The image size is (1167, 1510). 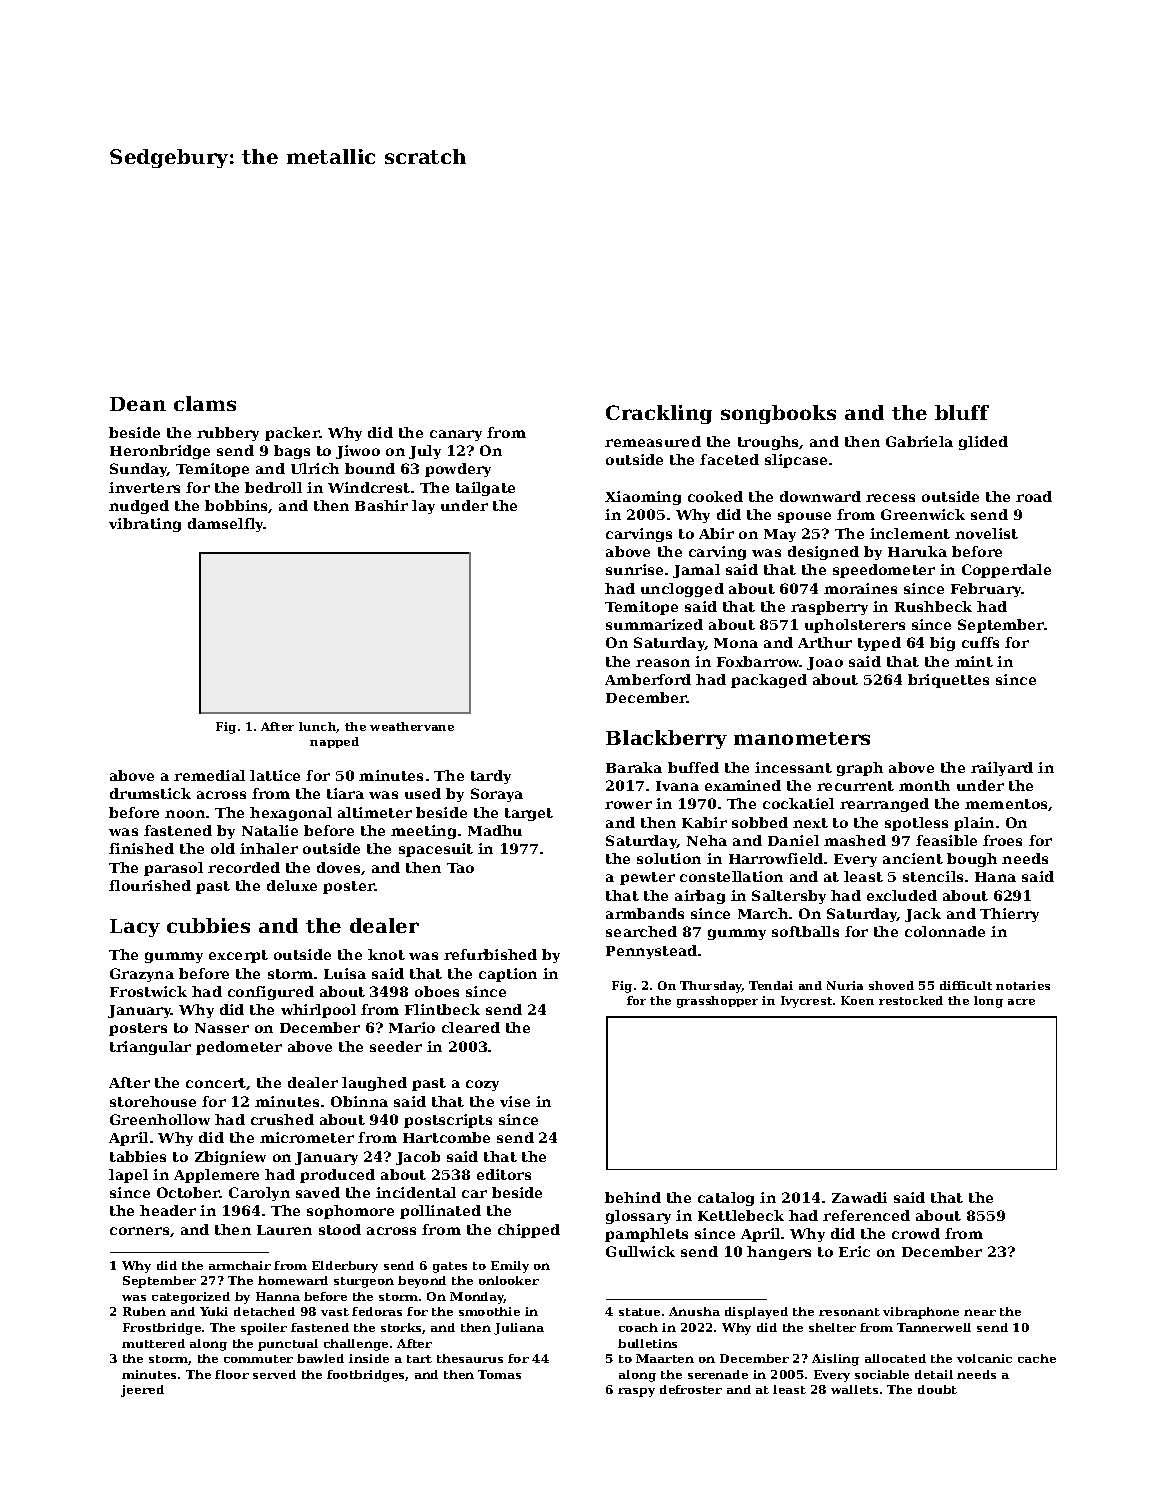 What do you see at coordinates (948, 681) in the image?
I see `briquettes` at bounding box center [948, 681].
